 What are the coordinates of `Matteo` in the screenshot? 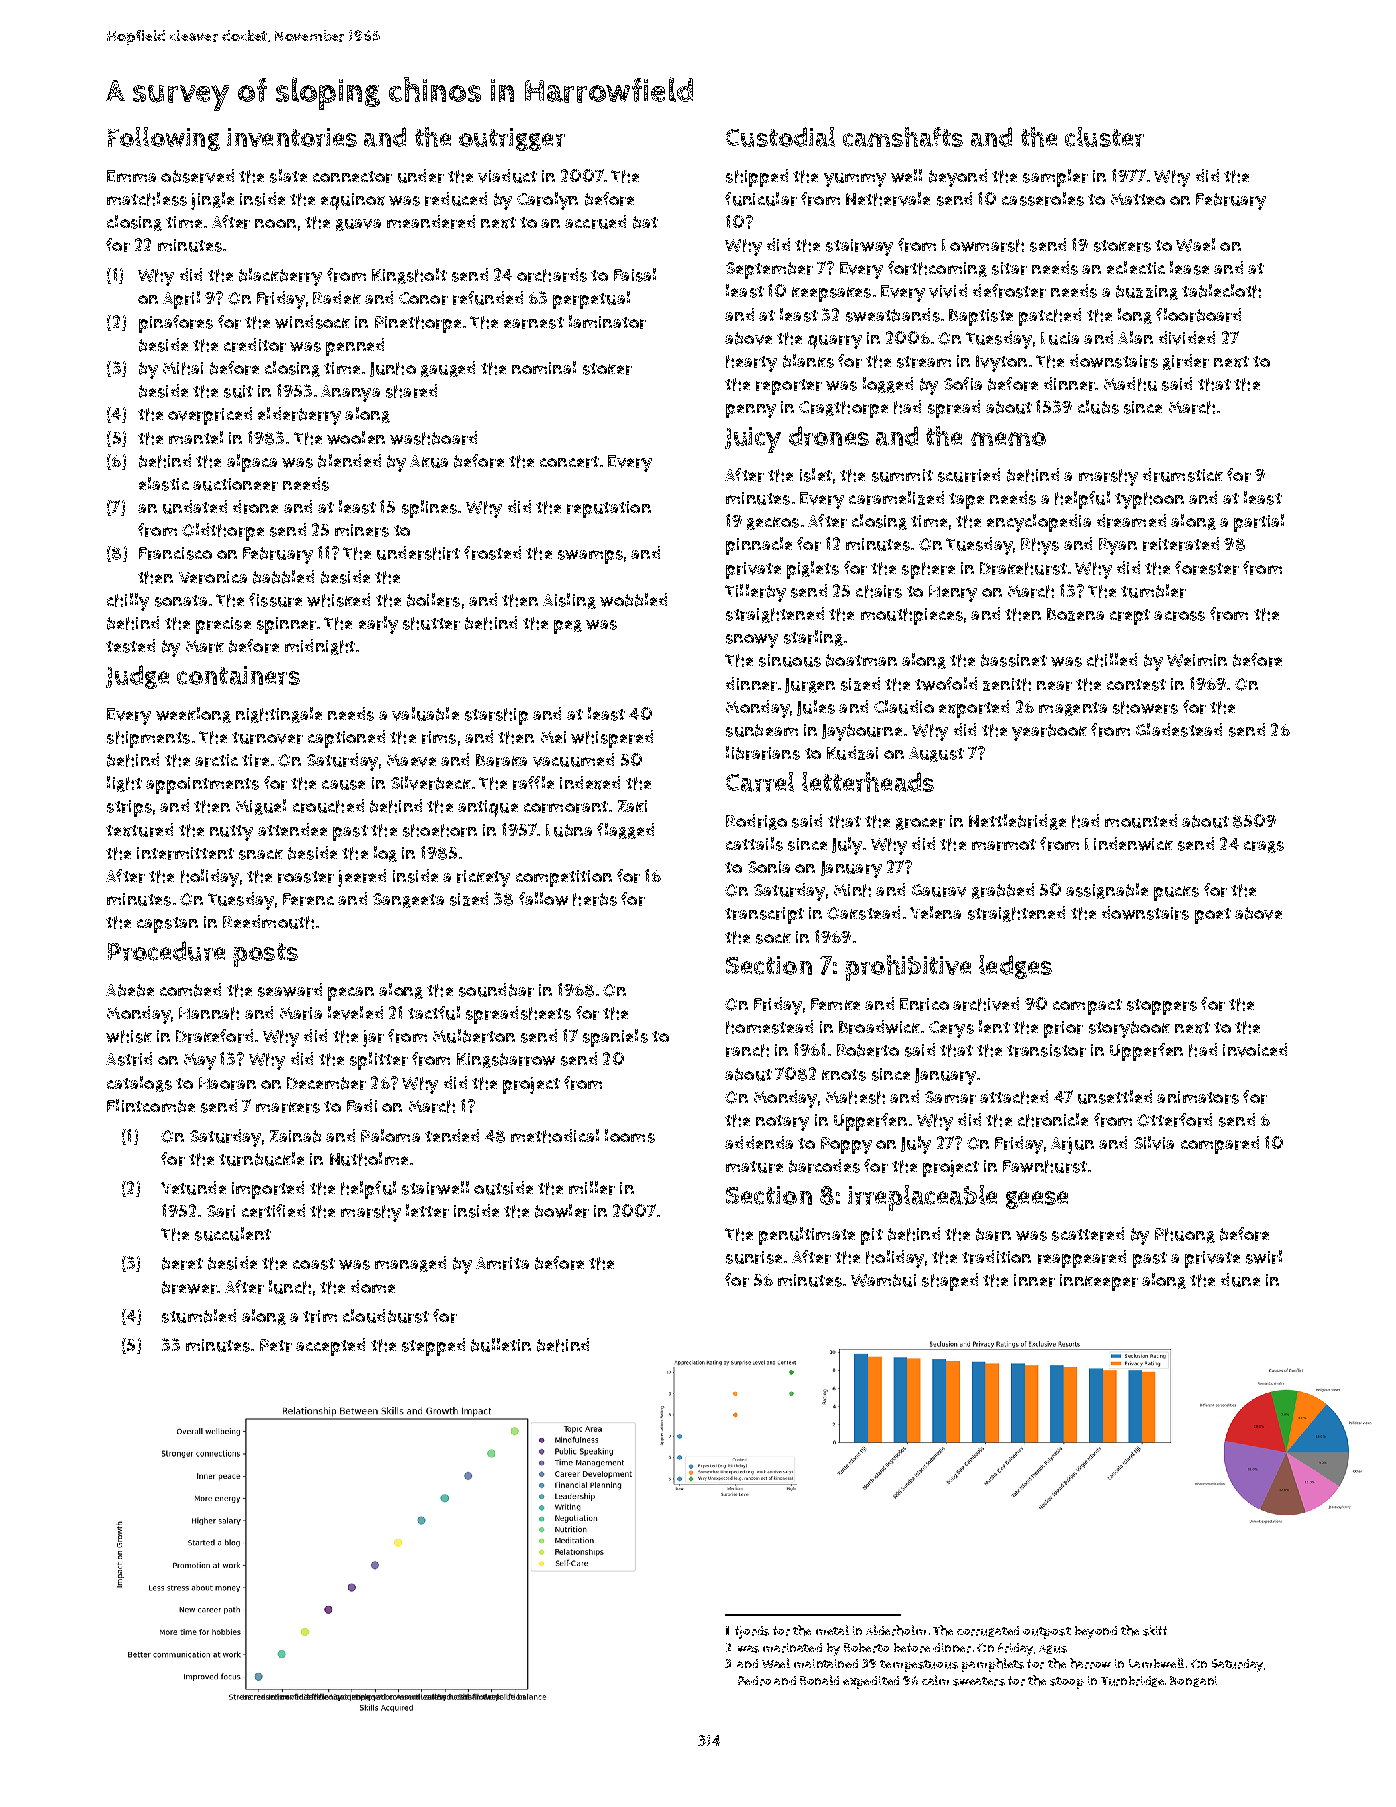 It's located at (1138, 199).
